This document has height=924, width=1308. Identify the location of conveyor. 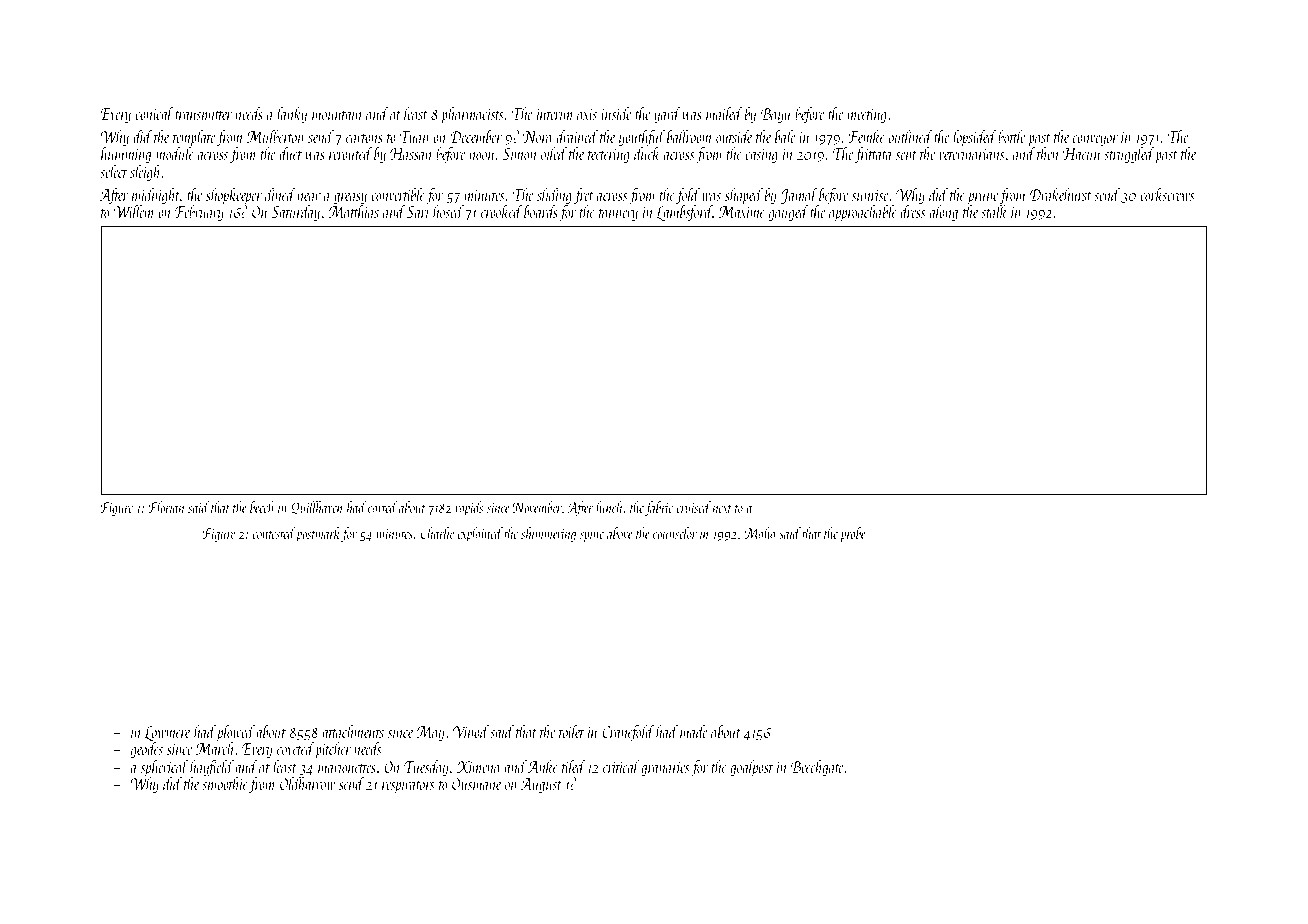
(1095, 141).
